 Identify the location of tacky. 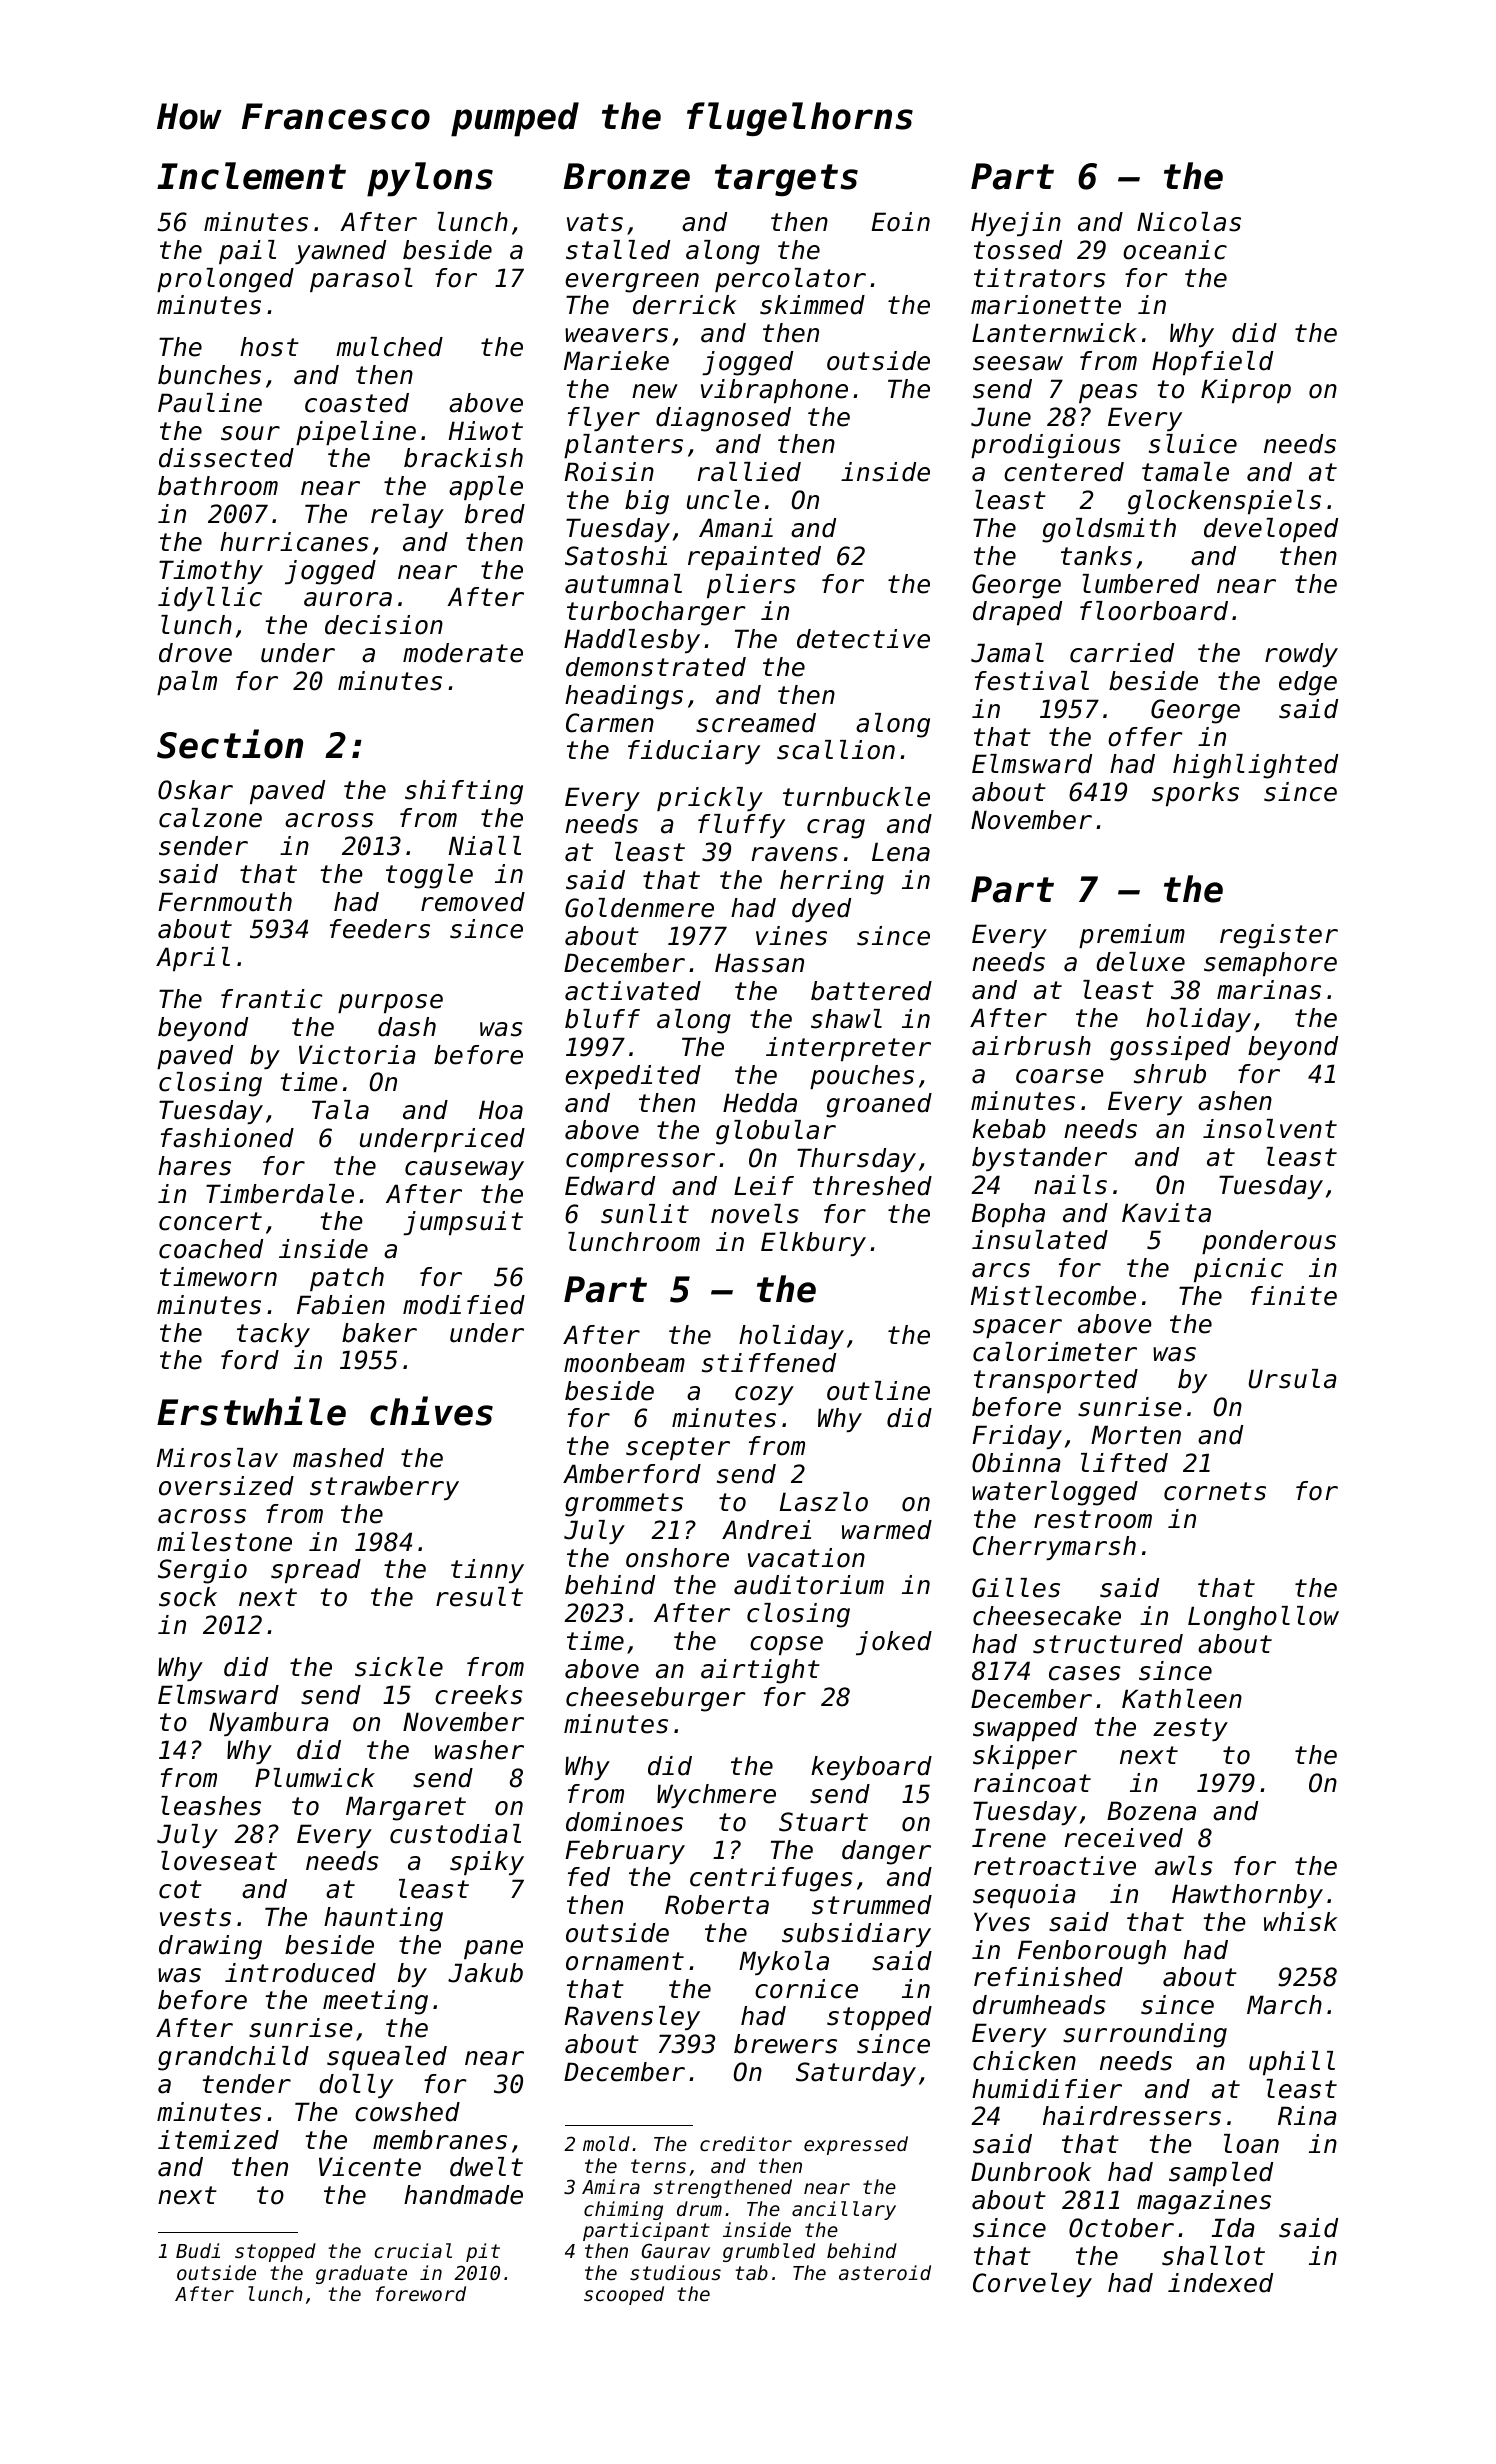
(273, 1335).
